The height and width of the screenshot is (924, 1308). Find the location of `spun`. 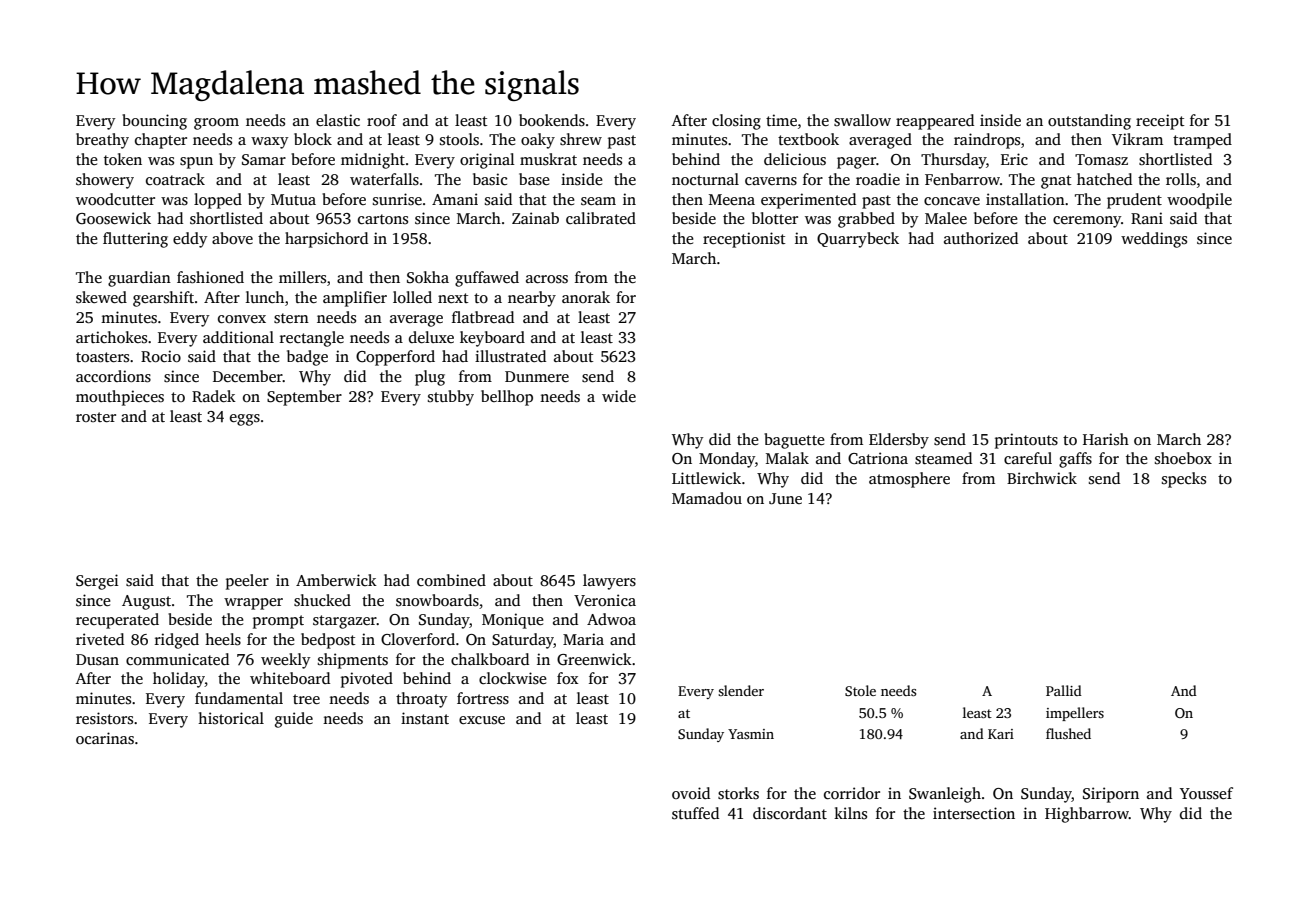

spun is located at coordinates (196, 163).
